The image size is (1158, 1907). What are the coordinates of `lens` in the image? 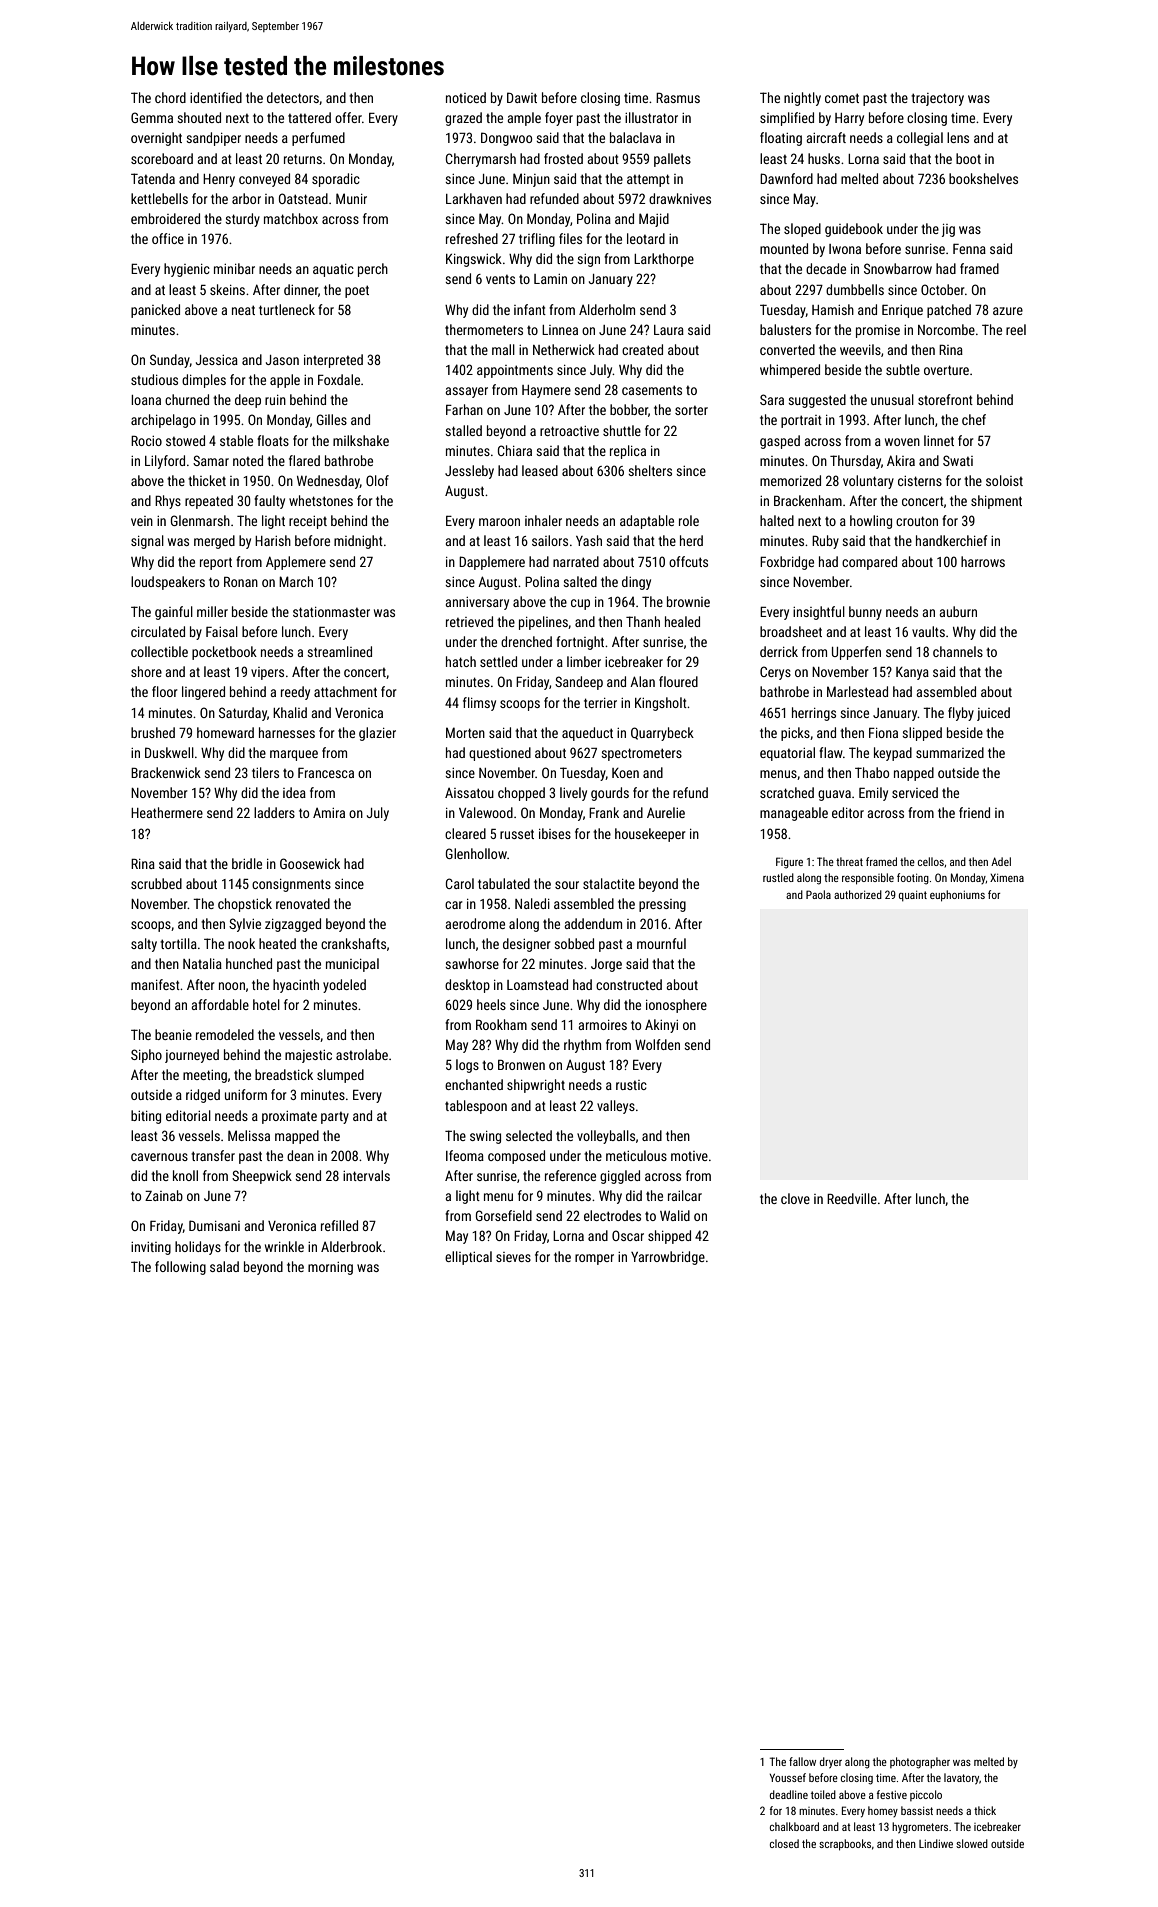 It's located at (958, 137).
